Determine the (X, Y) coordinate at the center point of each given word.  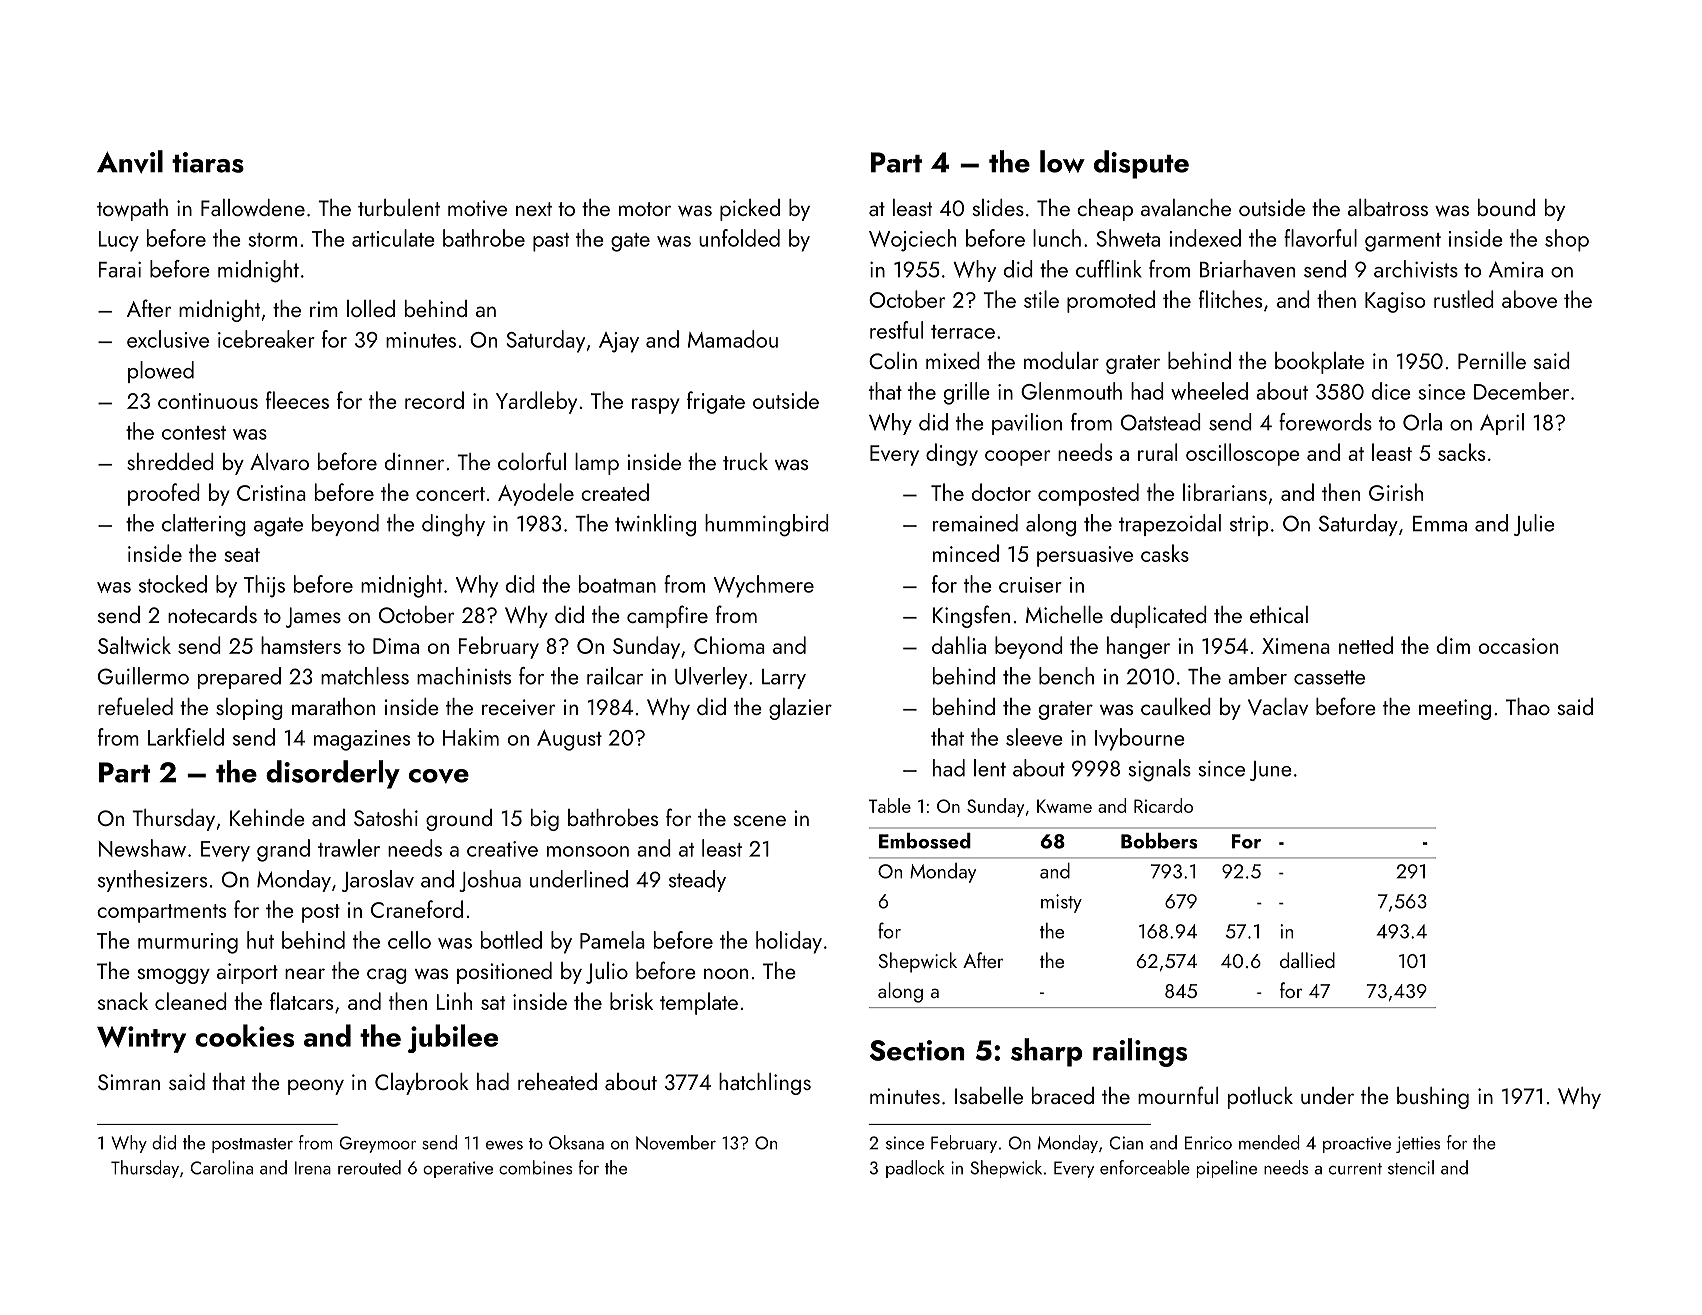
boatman (617, 584)
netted (1366, 645)
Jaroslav (378, 881)
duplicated (1159, 617)
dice (1391, 391)
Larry (784, 679)
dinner (414, 461)
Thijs (264, 586)
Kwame (1064, 806)
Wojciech (912, 240)
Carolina (222, 1167)
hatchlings (765, 1084)
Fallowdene (253, 207)
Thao (1528, 706)
